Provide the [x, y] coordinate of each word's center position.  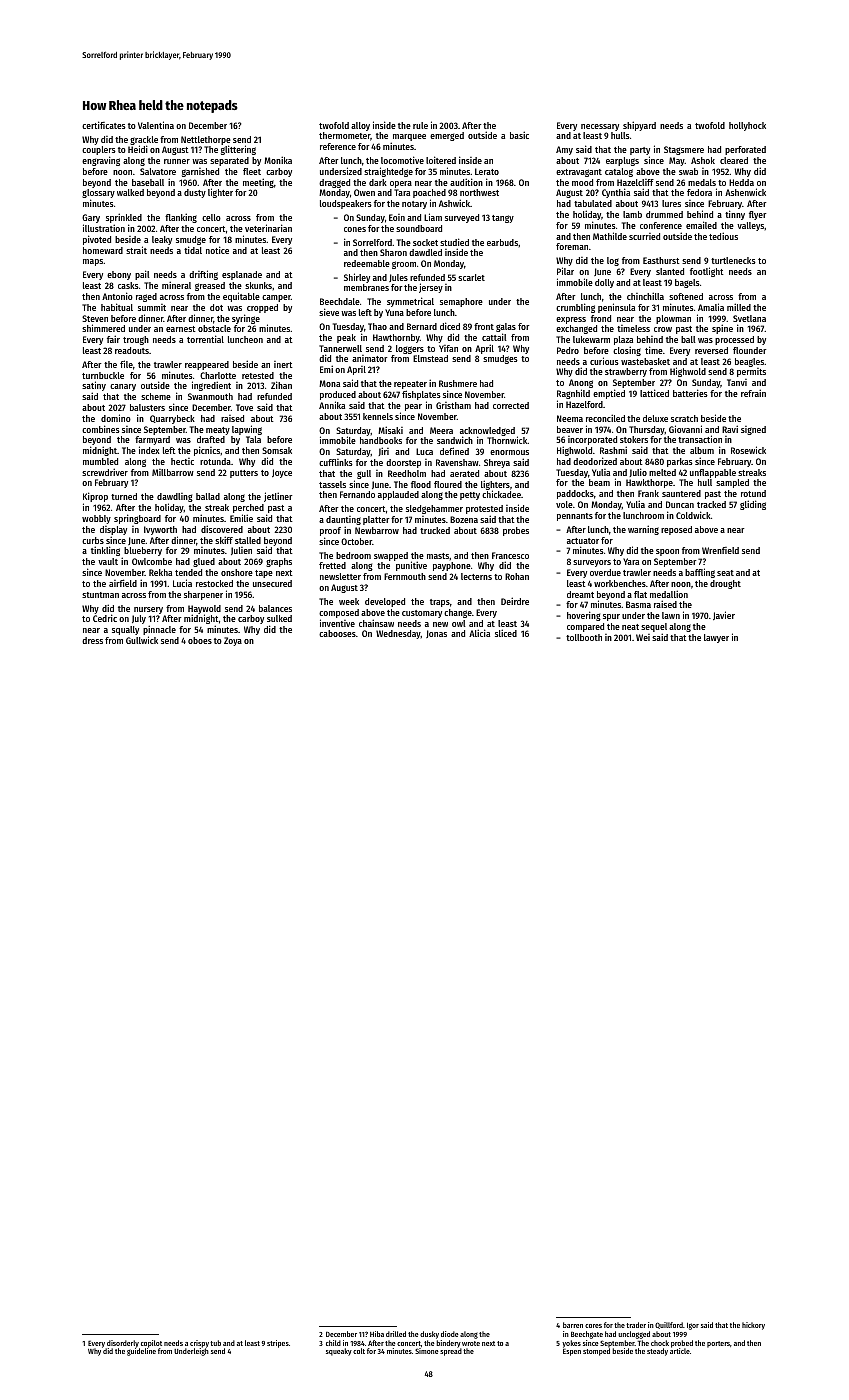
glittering [238, 150]
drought [725, 584]
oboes [200, 640]
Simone [427, 1351]
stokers [634, 439]
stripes [278, 1344]
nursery [148, 610]
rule [420, 125]
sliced [506, 633]
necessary [600, 127]
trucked [435, 530]
